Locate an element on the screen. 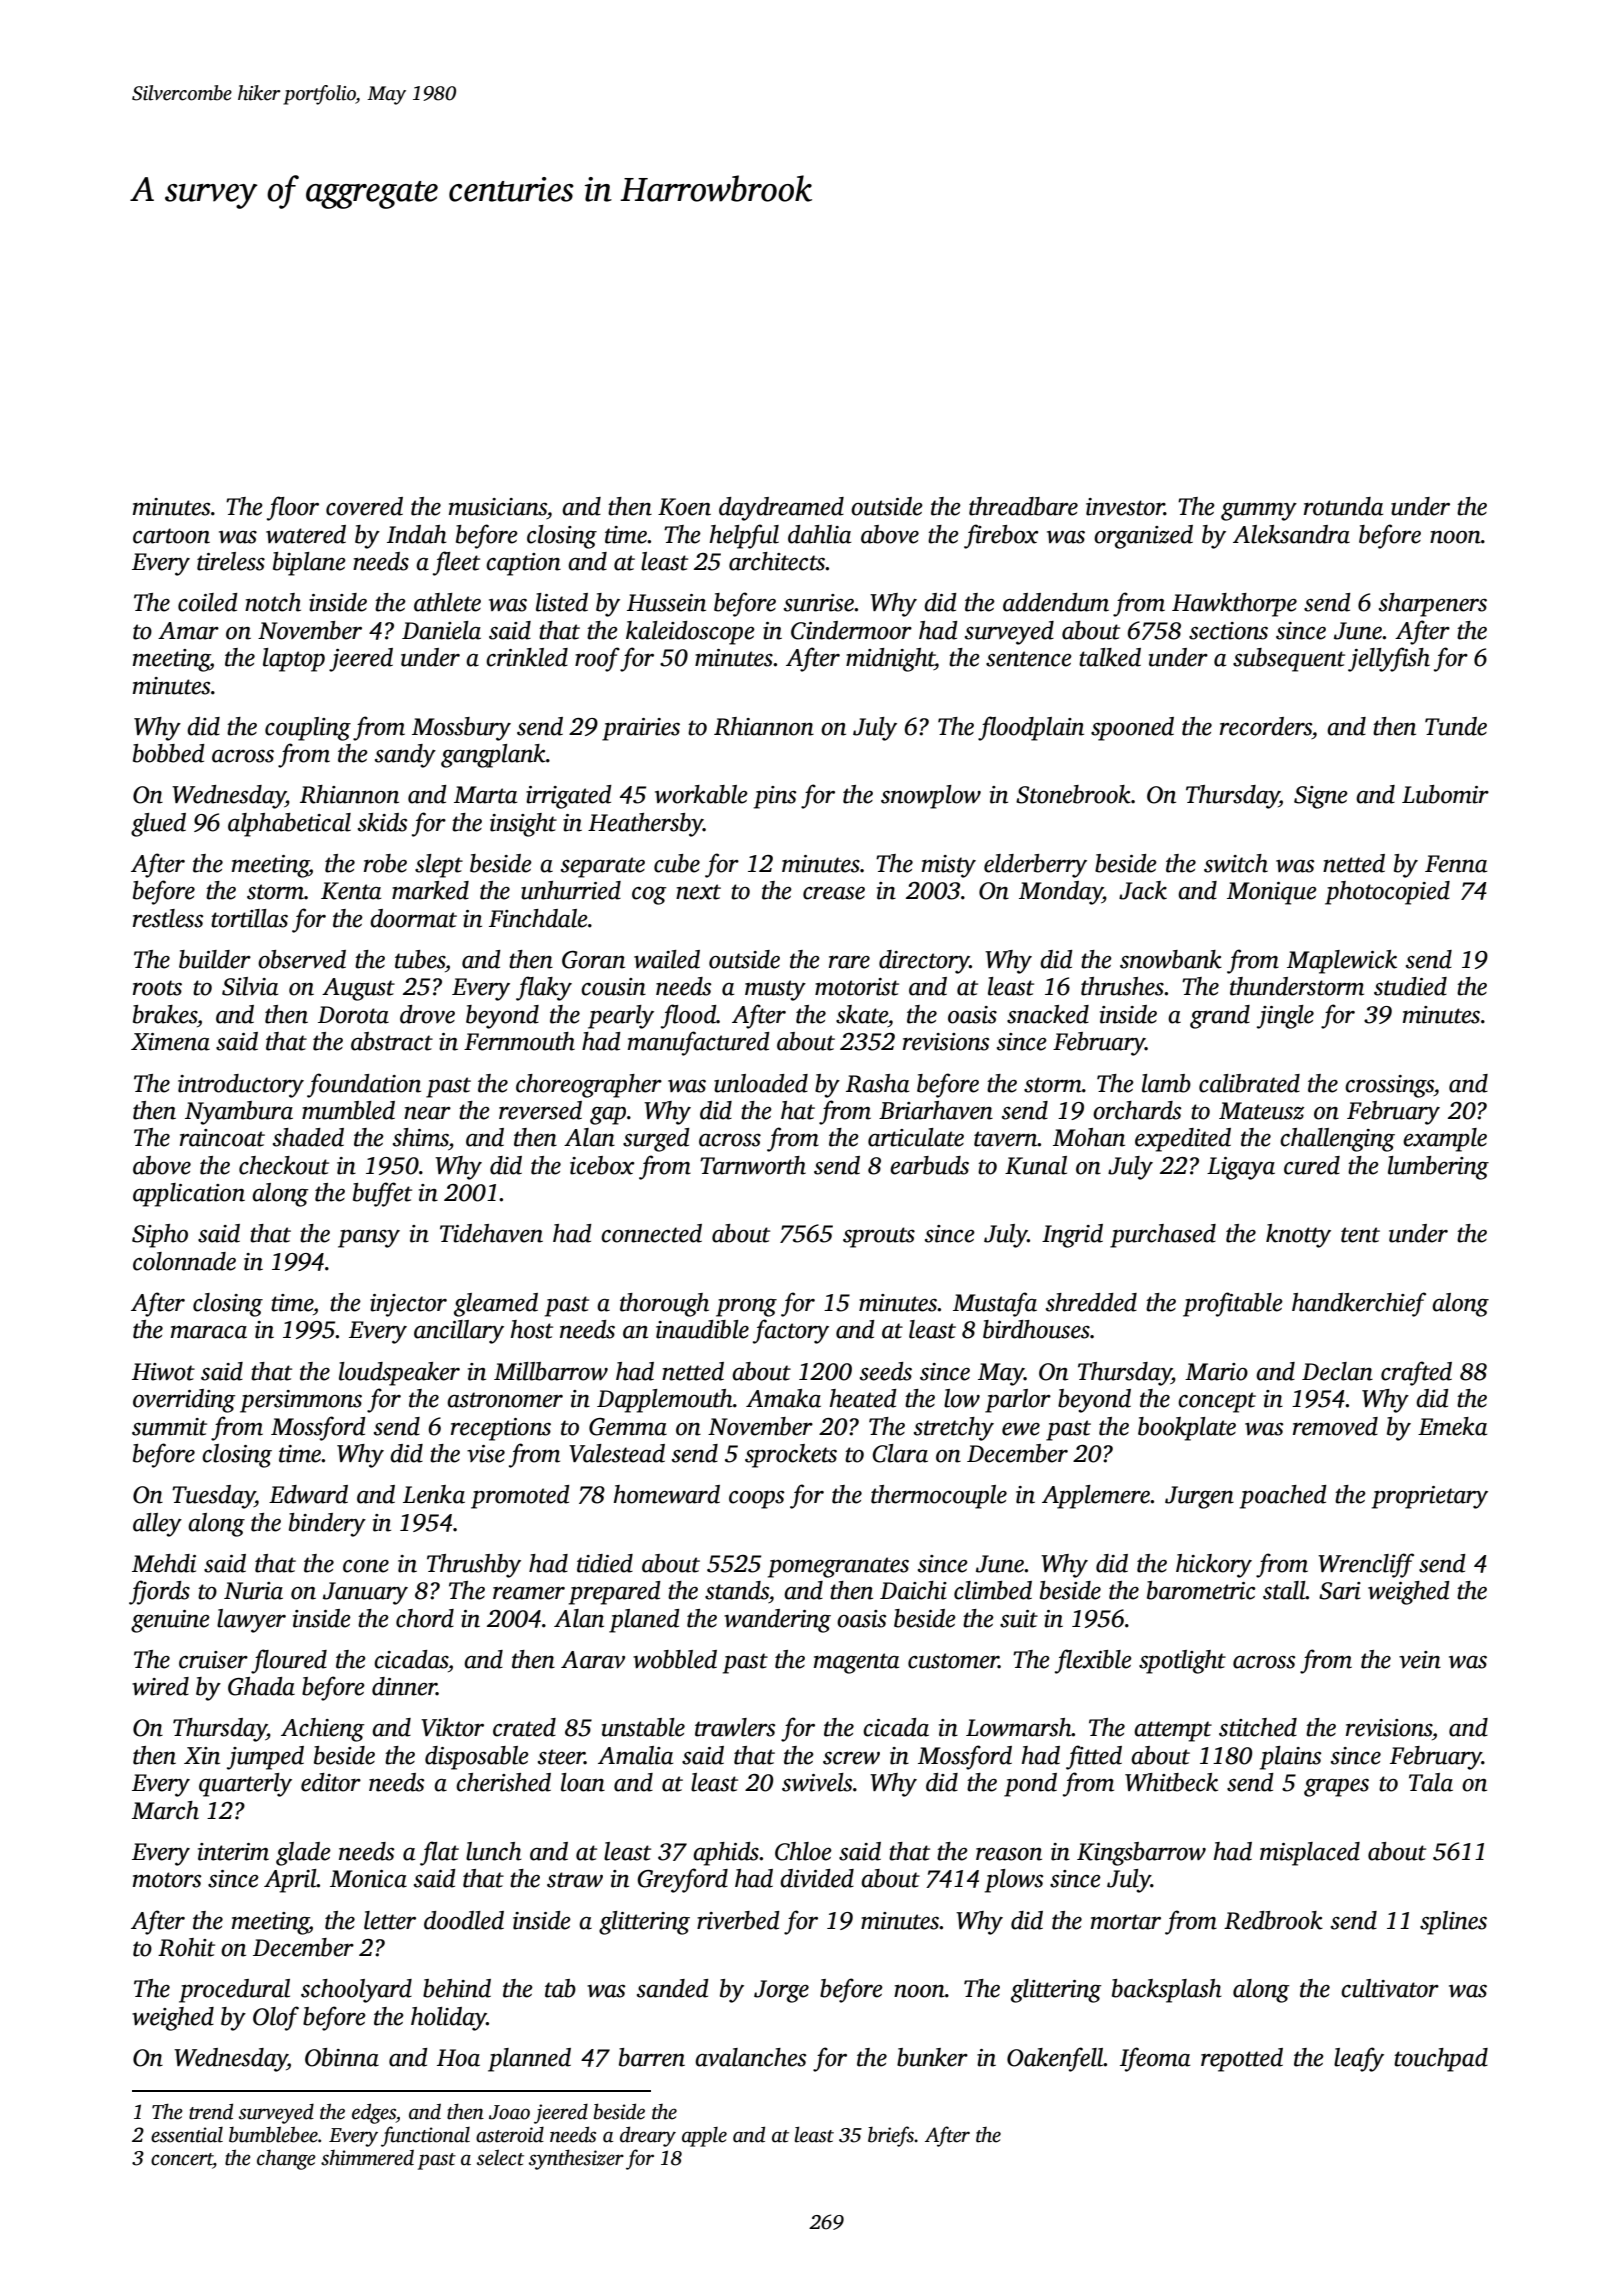  cherished is located at coordinates (503, 1782).
